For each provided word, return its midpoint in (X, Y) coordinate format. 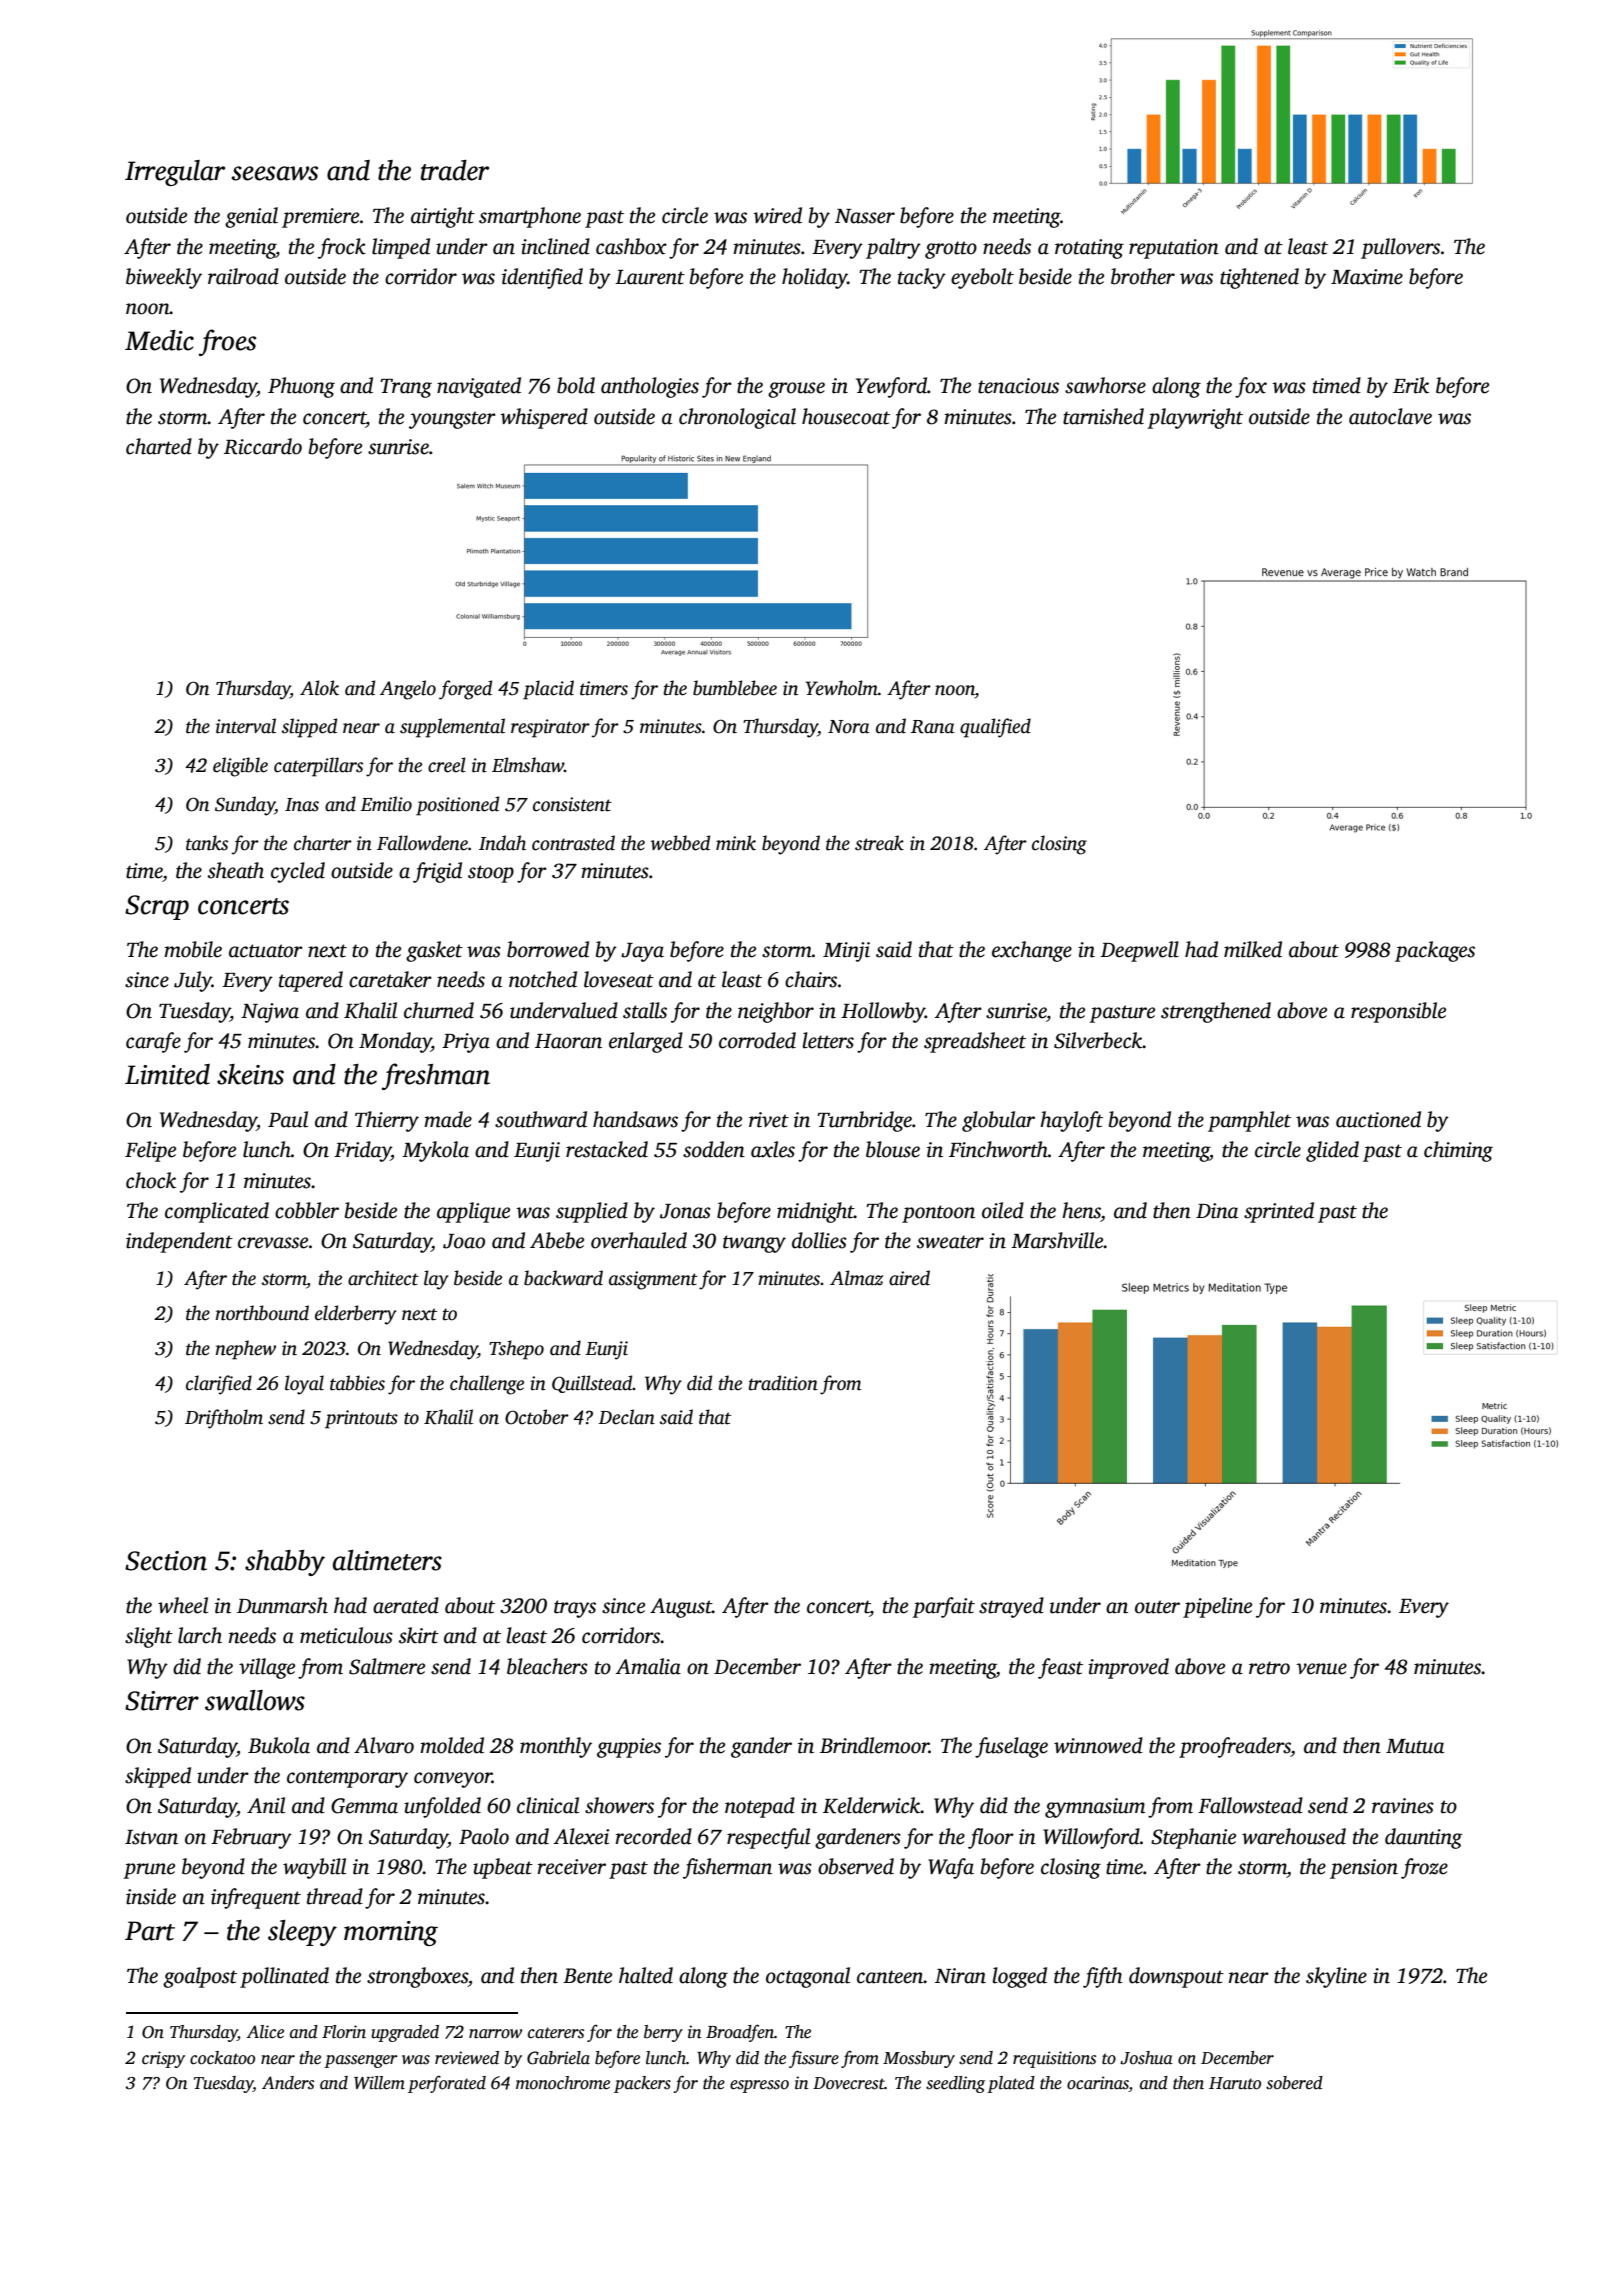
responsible (1398, 1012)
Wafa (951, 1868)
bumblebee (735, 688)
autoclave (1390, 416)
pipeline (1217, 1607)
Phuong (301, 387)
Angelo (408, 690)
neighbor (776, 1012)
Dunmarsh (282, 1605)
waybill (314, 1868)
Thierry (387, 1121)
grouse (796, 390)
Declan (626, 1417)
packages (1435, 951)
